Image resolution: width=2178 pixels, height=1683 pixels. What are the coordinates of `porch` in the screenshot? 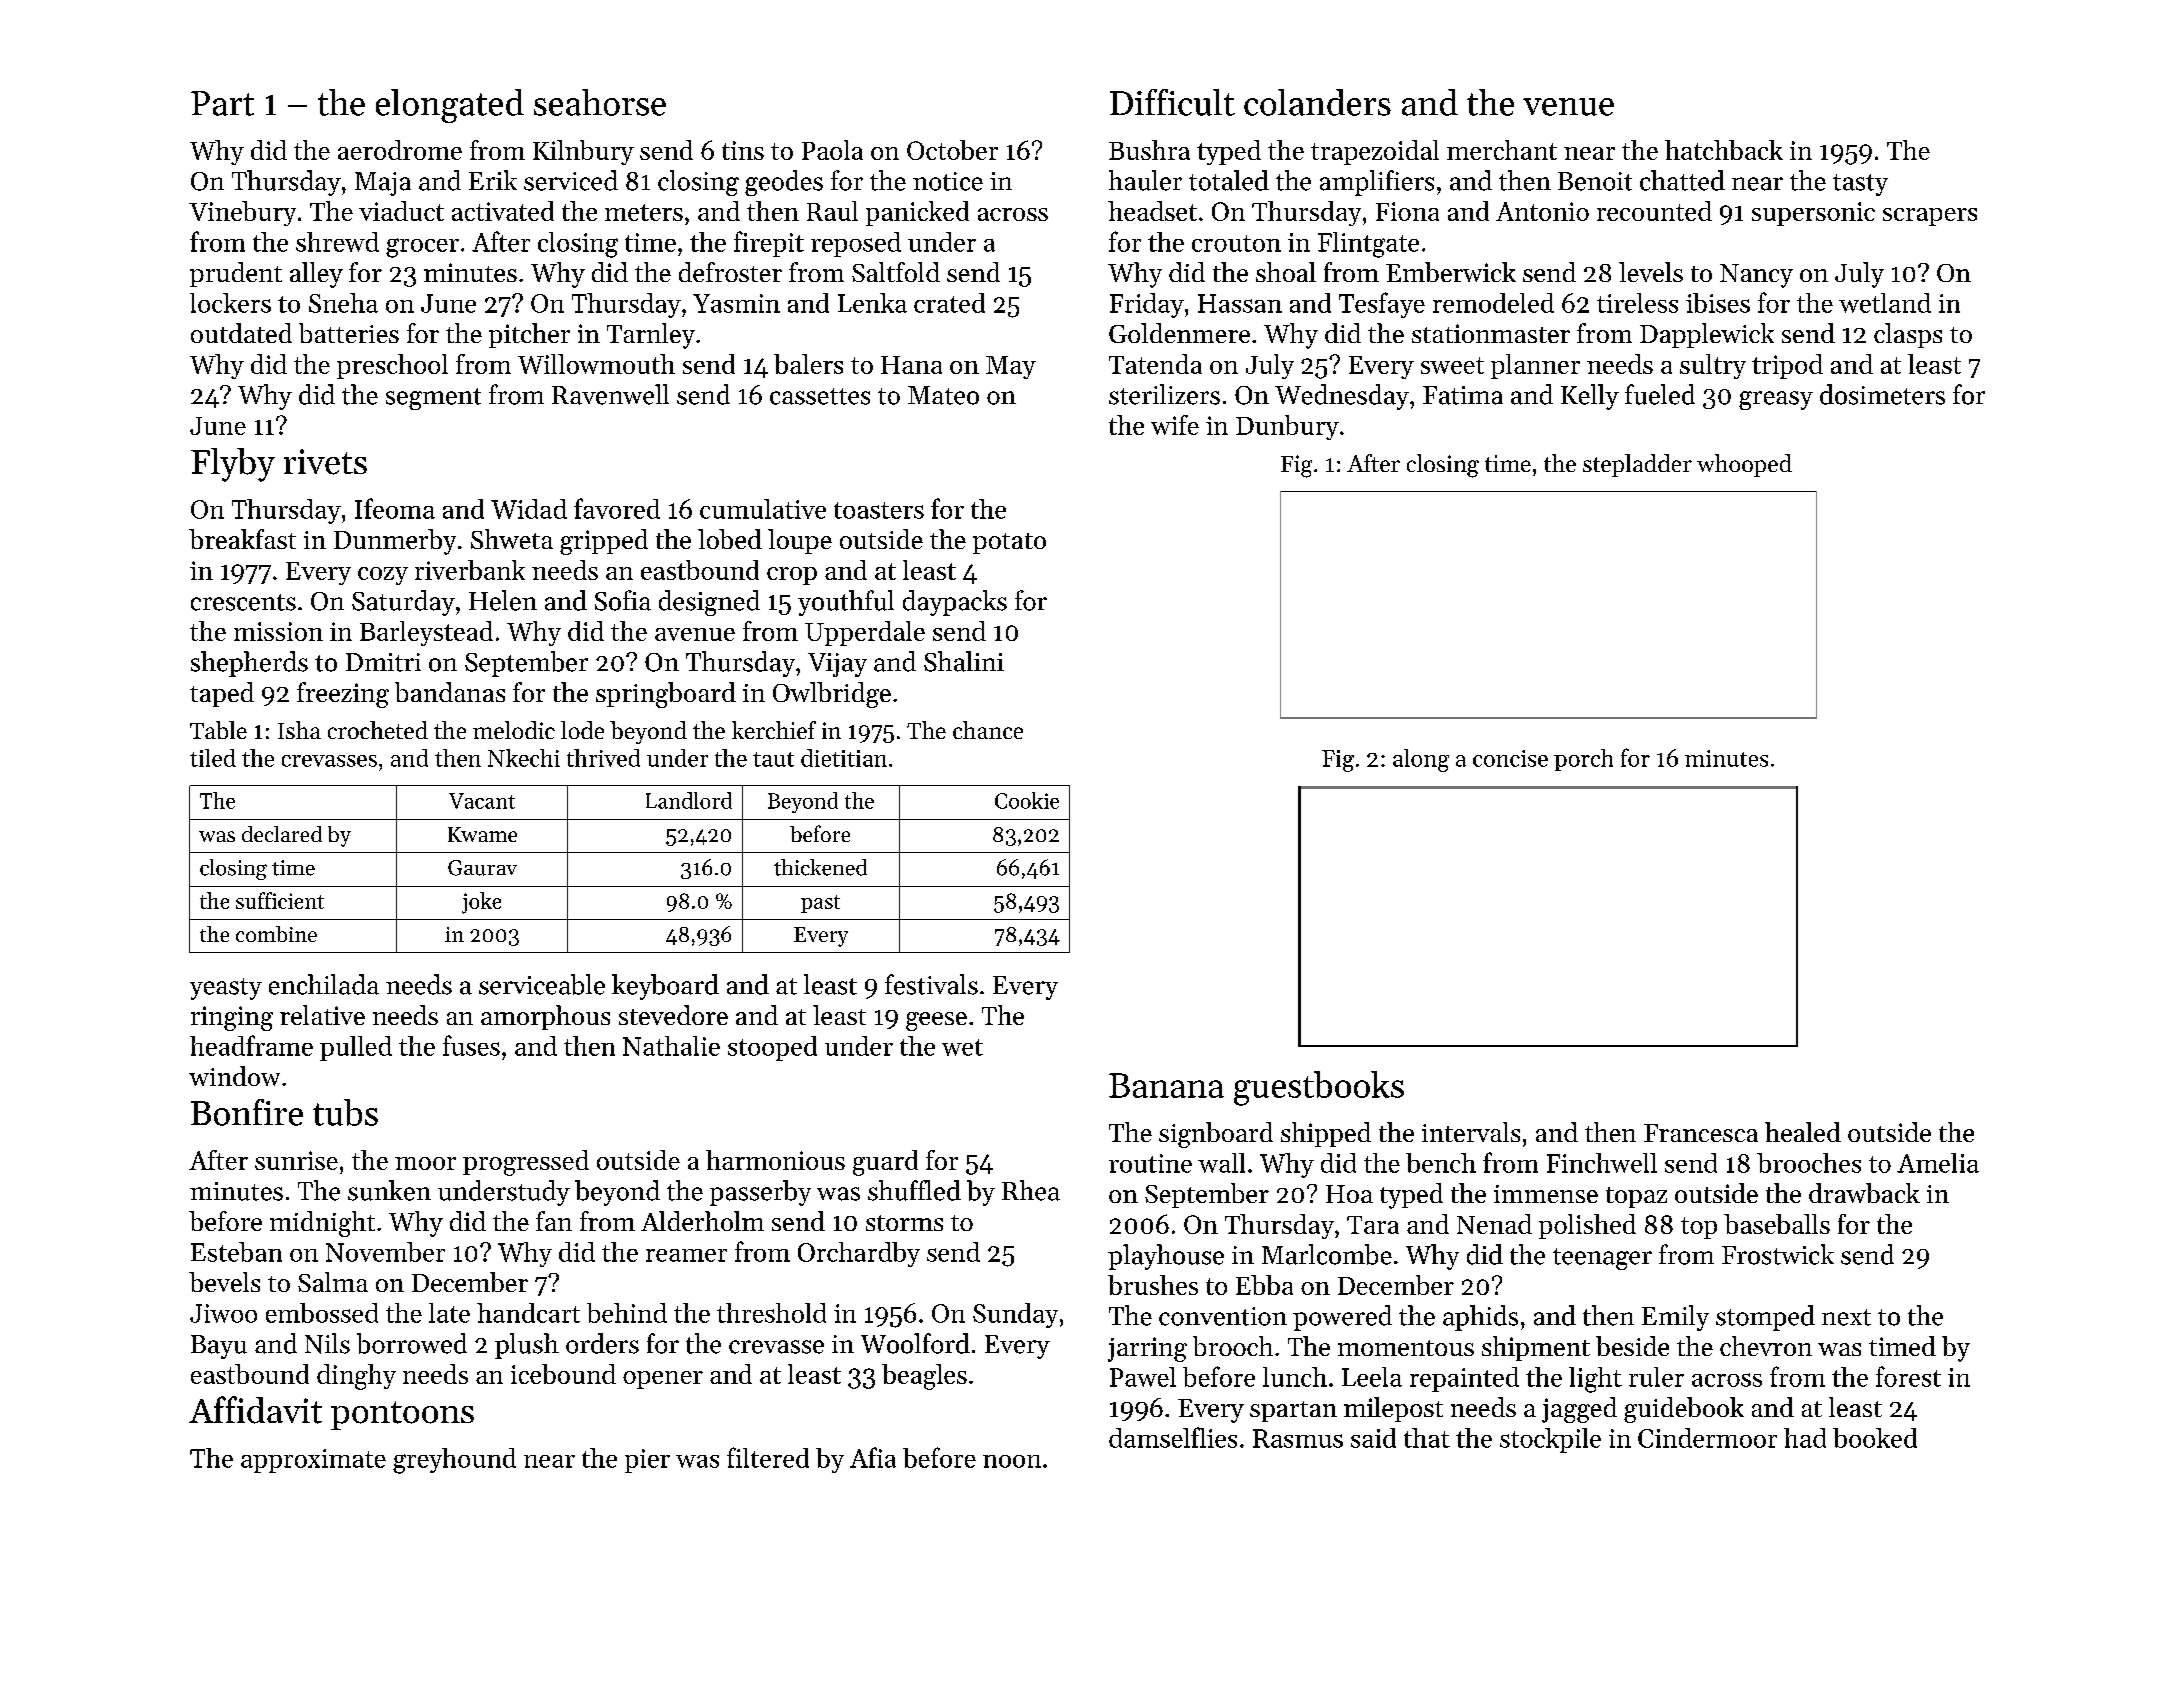 It's located at (1583, 760).
